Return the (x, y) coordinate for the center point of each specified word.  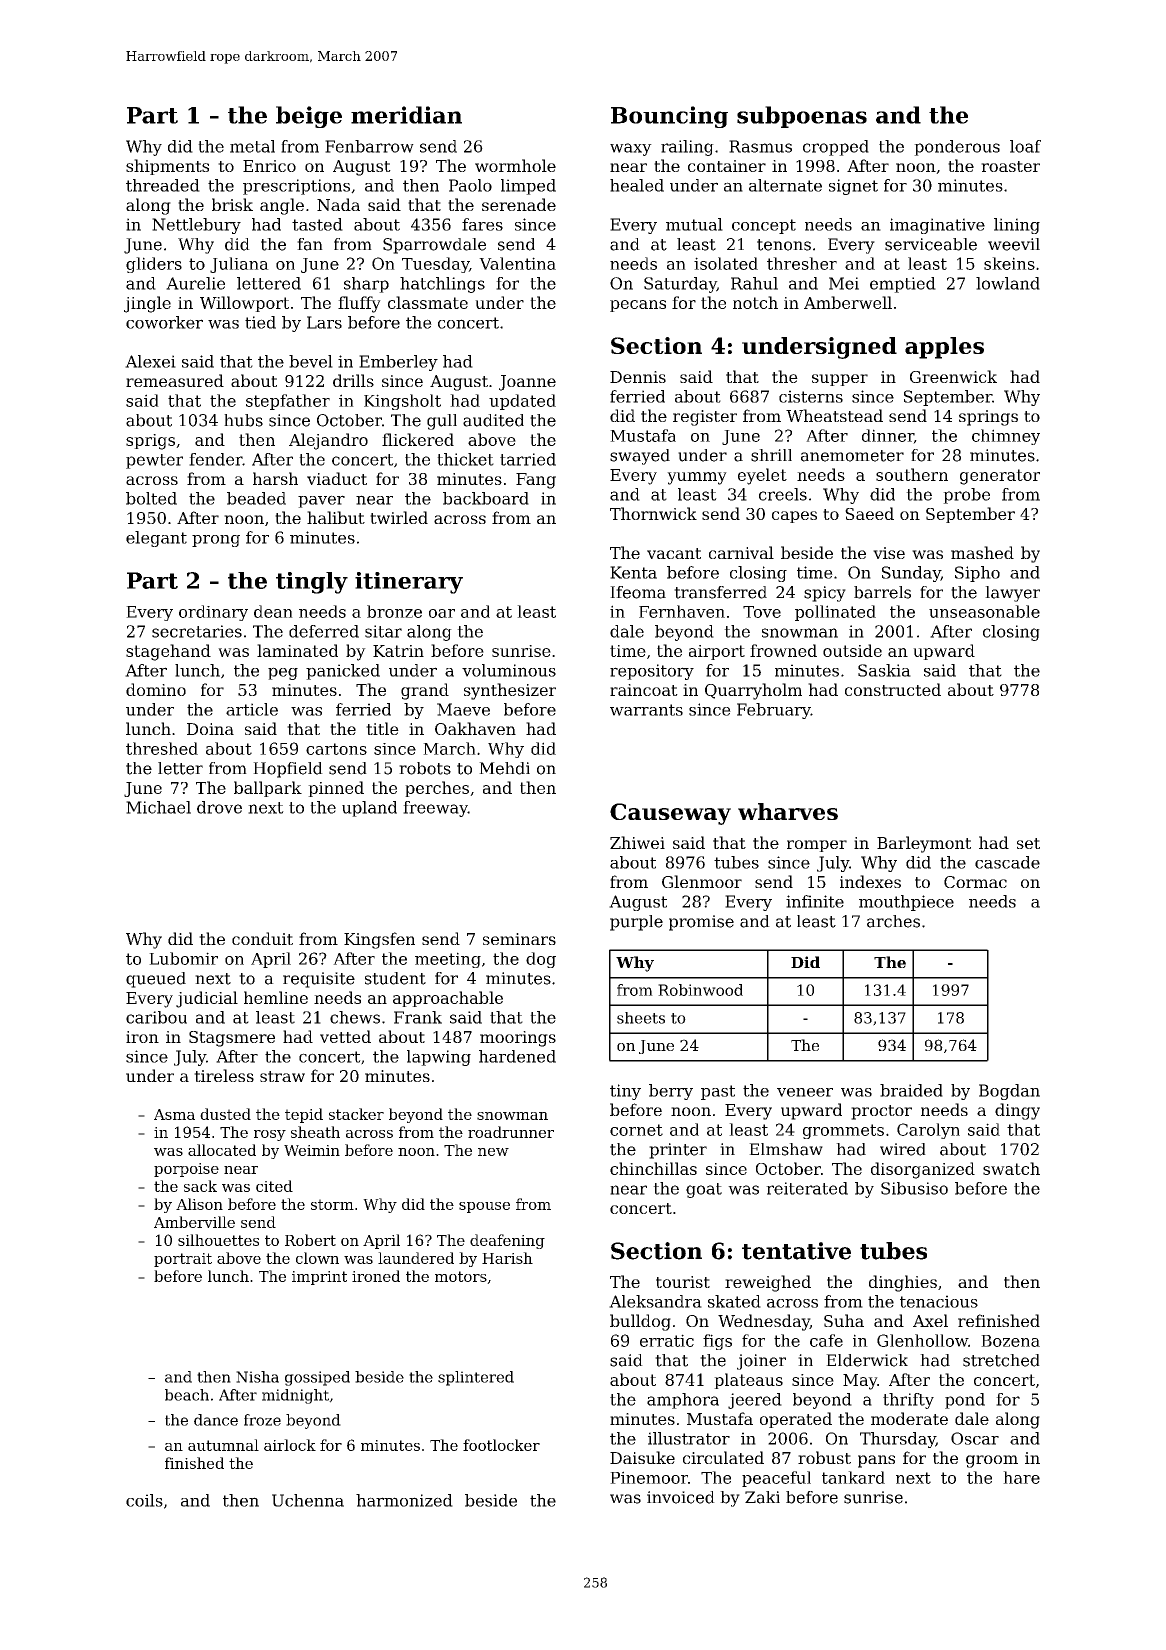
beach (187, 1395)
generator (1000, 477)
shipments (167, 167)
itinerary (409, 583)
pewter (154, 461)
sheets (641, 1018)
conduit (262, 938)
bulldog (640, 1322)
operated (796, 1420)
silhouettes (218, 1240)
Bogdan (1009, 1092)
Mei (844, 283)
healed (637, 185)
